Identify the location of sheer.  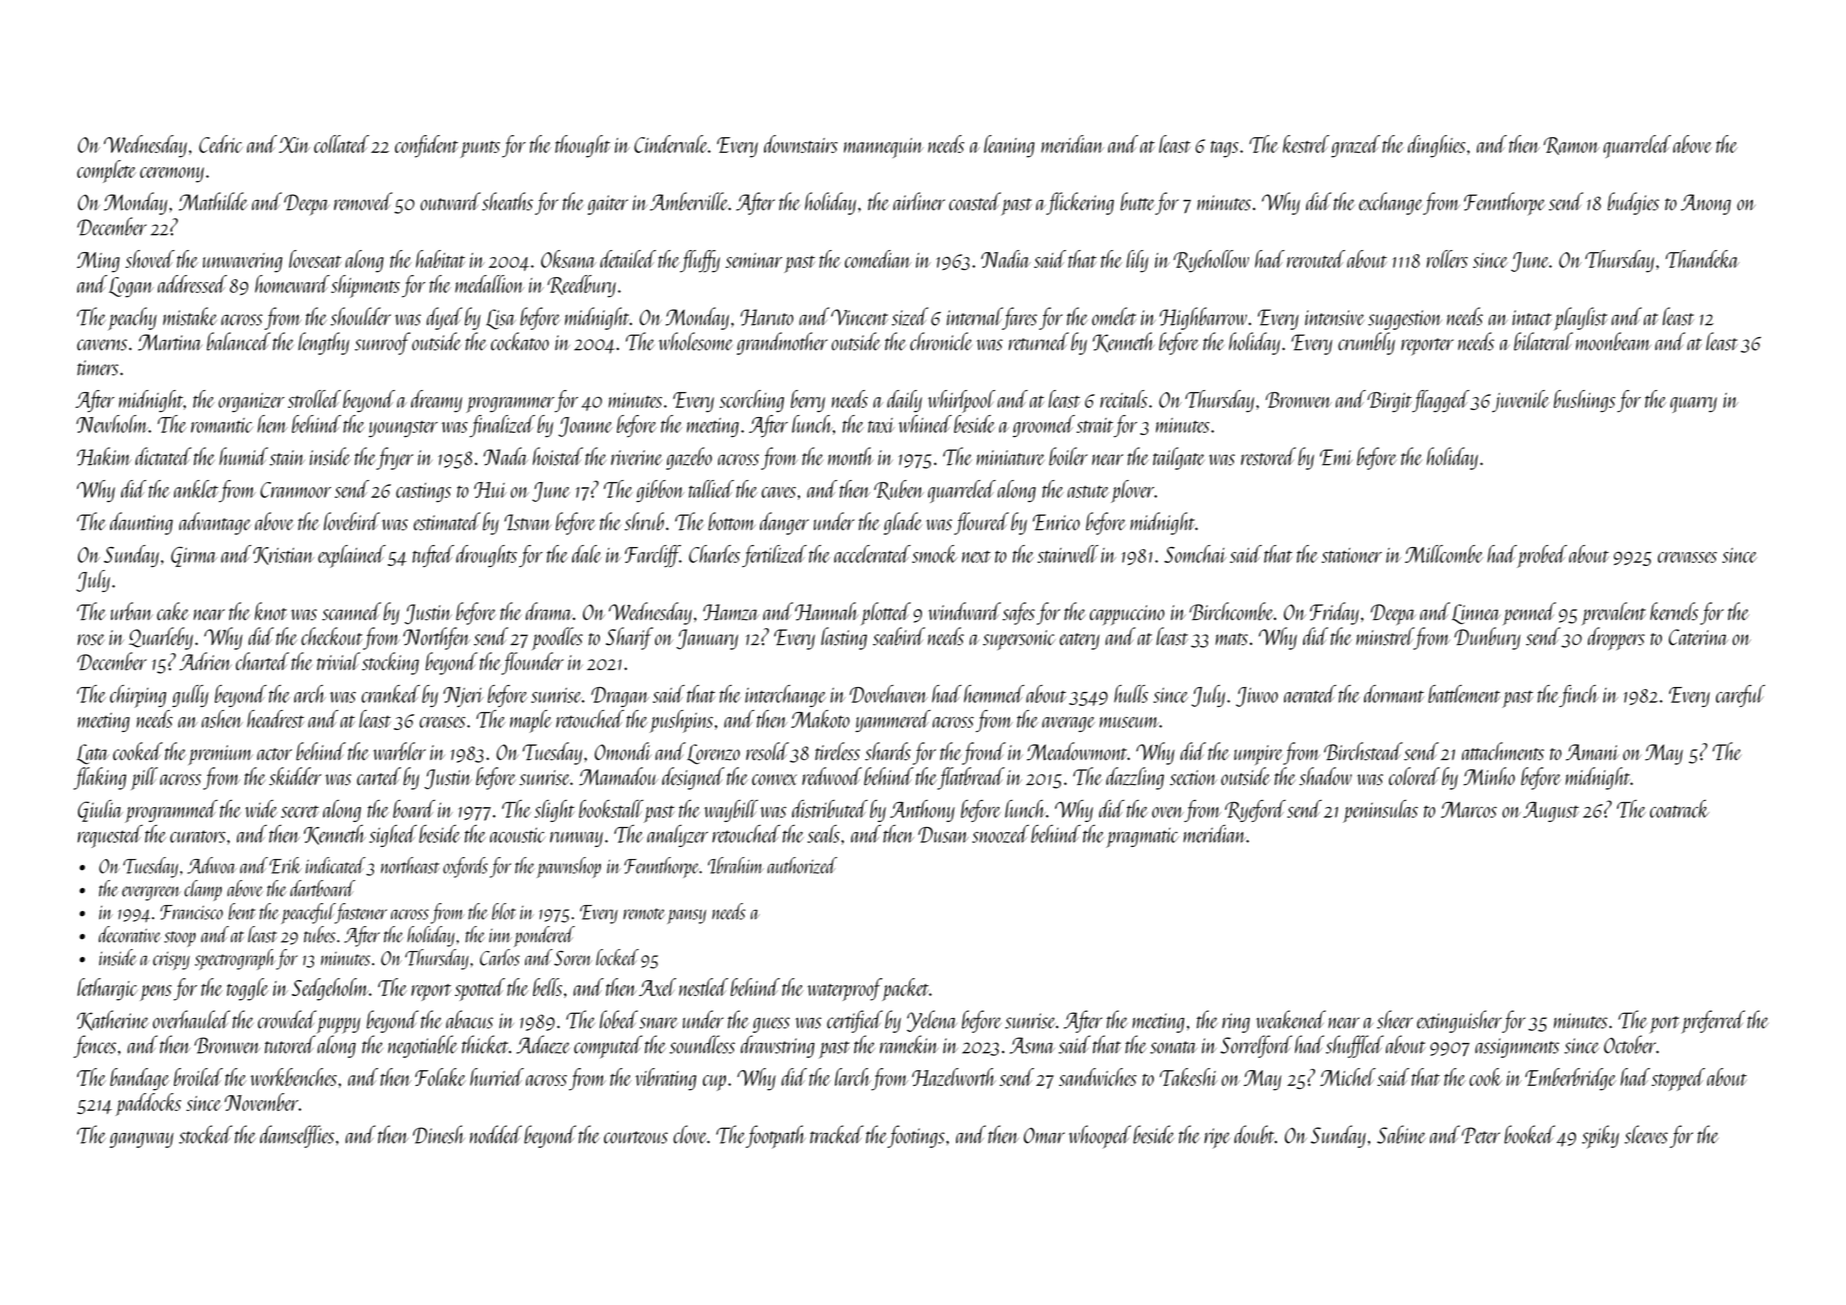
(1395, 1019).
